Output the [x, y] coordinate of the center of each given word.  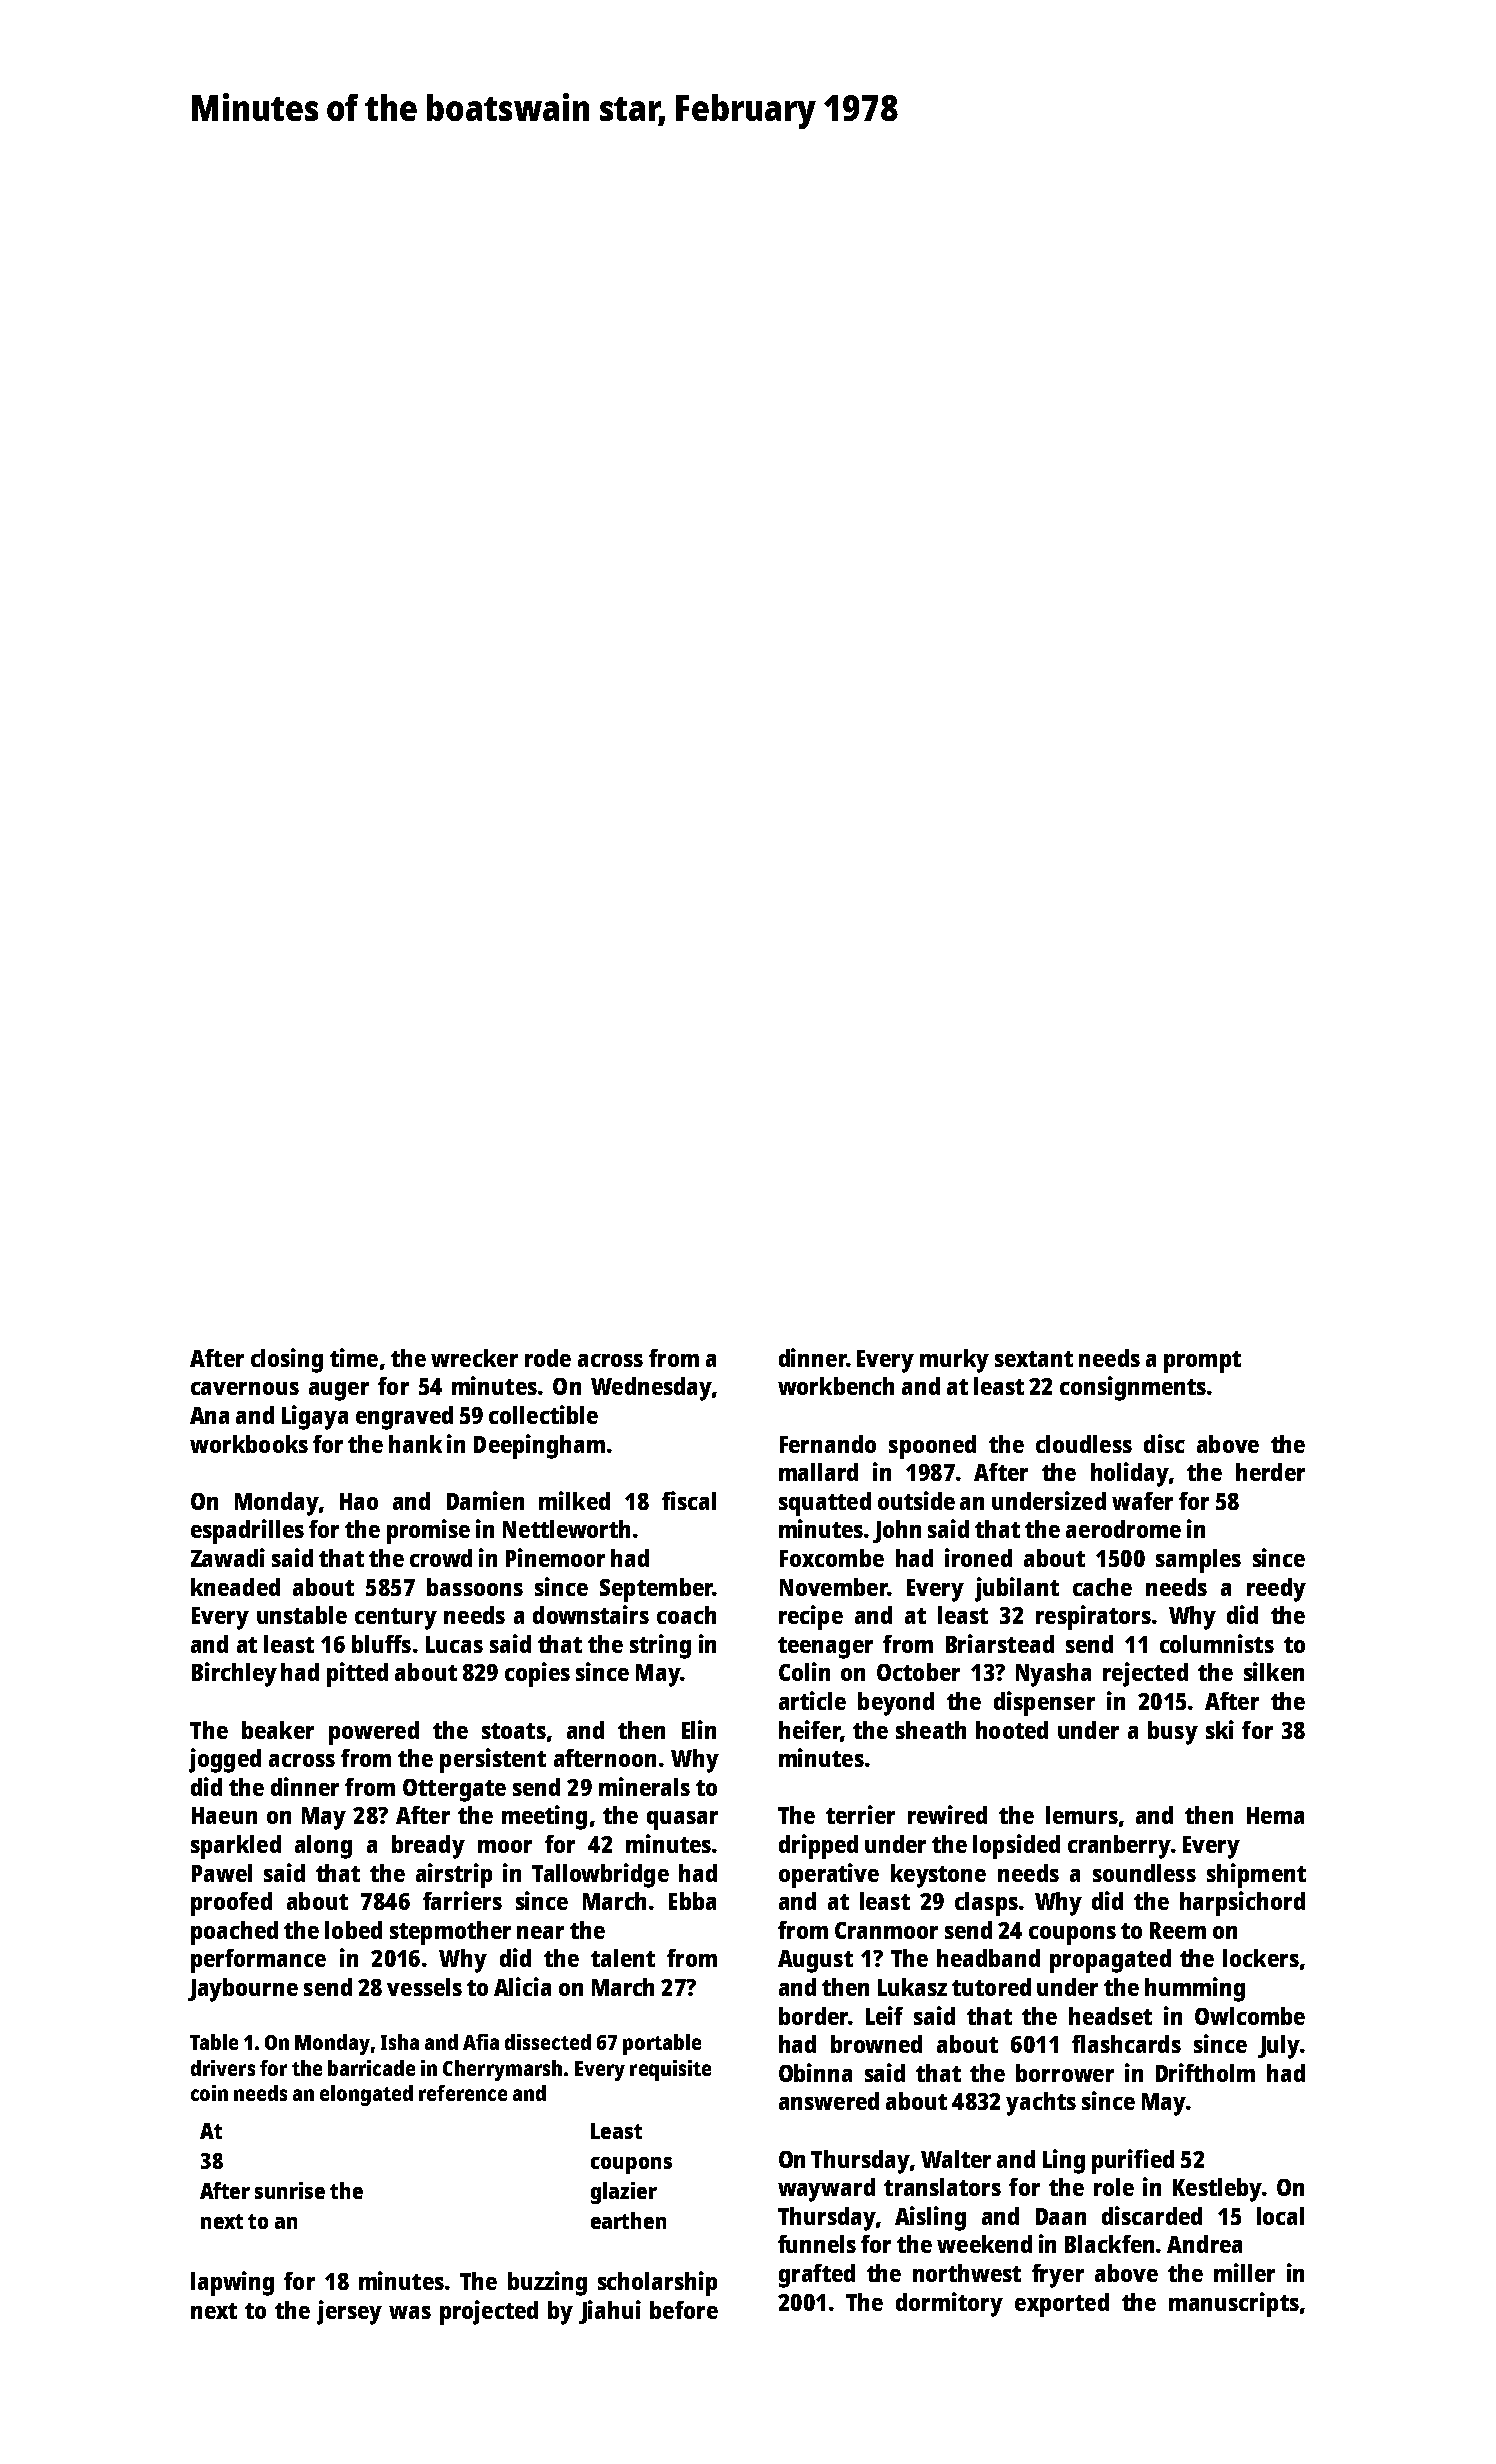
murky [954, 1361]
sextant [1034, 1359]
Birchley [234, 1674]
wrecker [474, 1358]
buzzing [547, 2283]
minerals [644, 1786]
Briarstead [1000, 1643]
